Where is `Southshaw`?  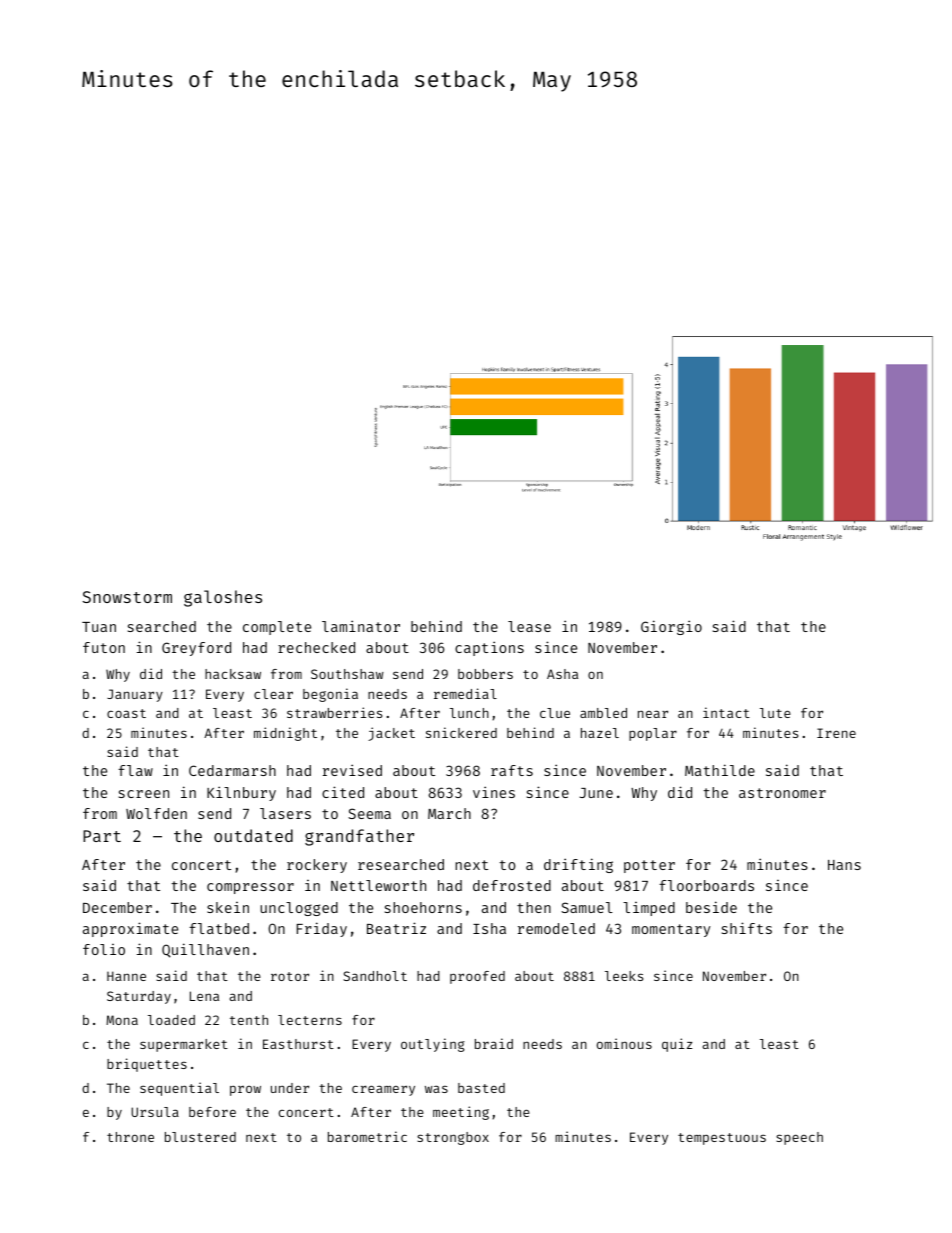
Southshaw is located at coordinates (347, 674).
